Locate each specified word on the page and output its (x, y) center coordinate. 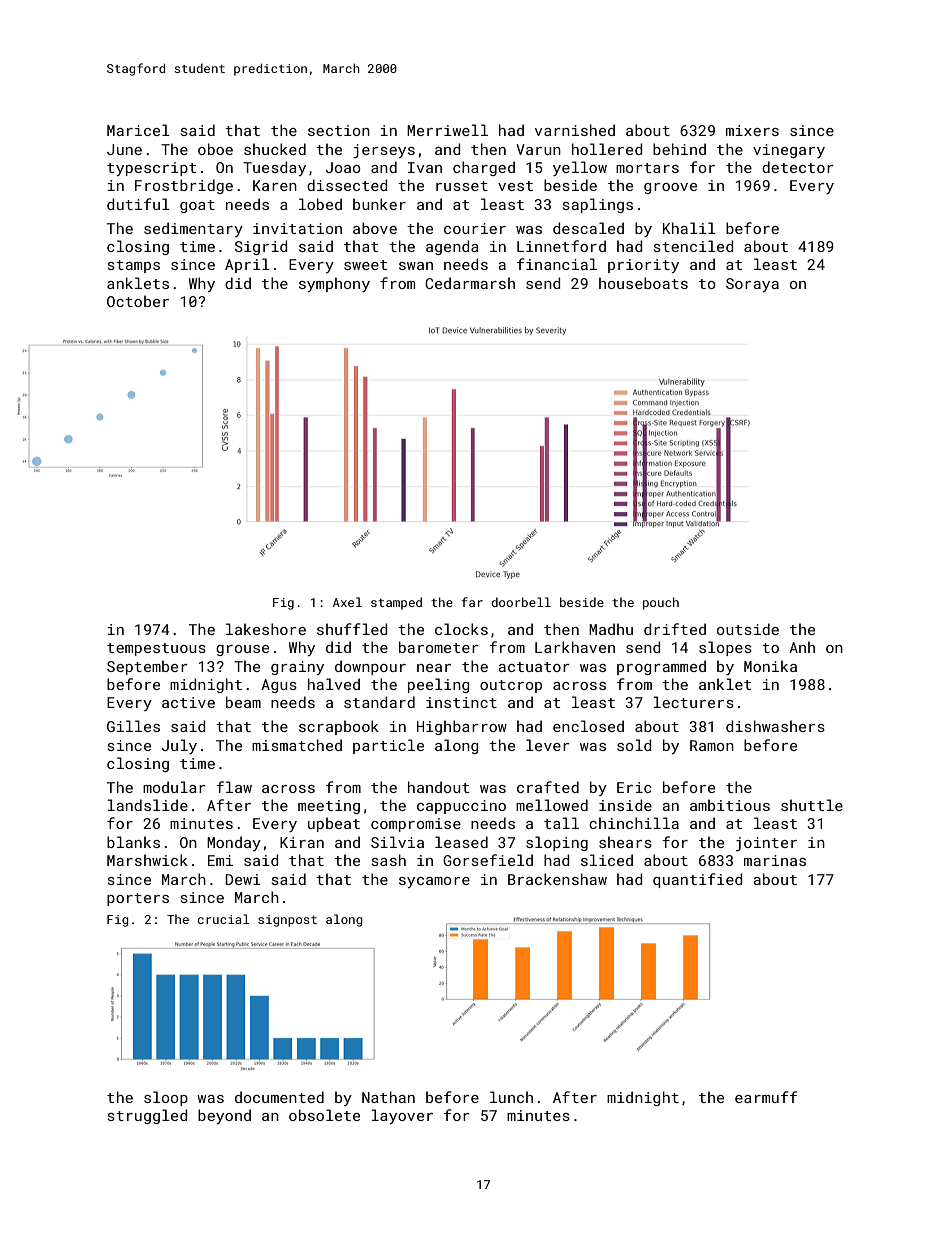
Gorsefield (488, 860)
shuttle (812, 805)
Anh (802, 647)
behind (679, 149)
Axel (347, 602)
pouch (661, 603)
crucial (223, 919)
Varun (538, 149)
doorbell (521, 602)
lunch (511, 1097)
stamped (396, 603)
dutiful (138, 204)
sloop (166, 1098)
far (472, 602)
